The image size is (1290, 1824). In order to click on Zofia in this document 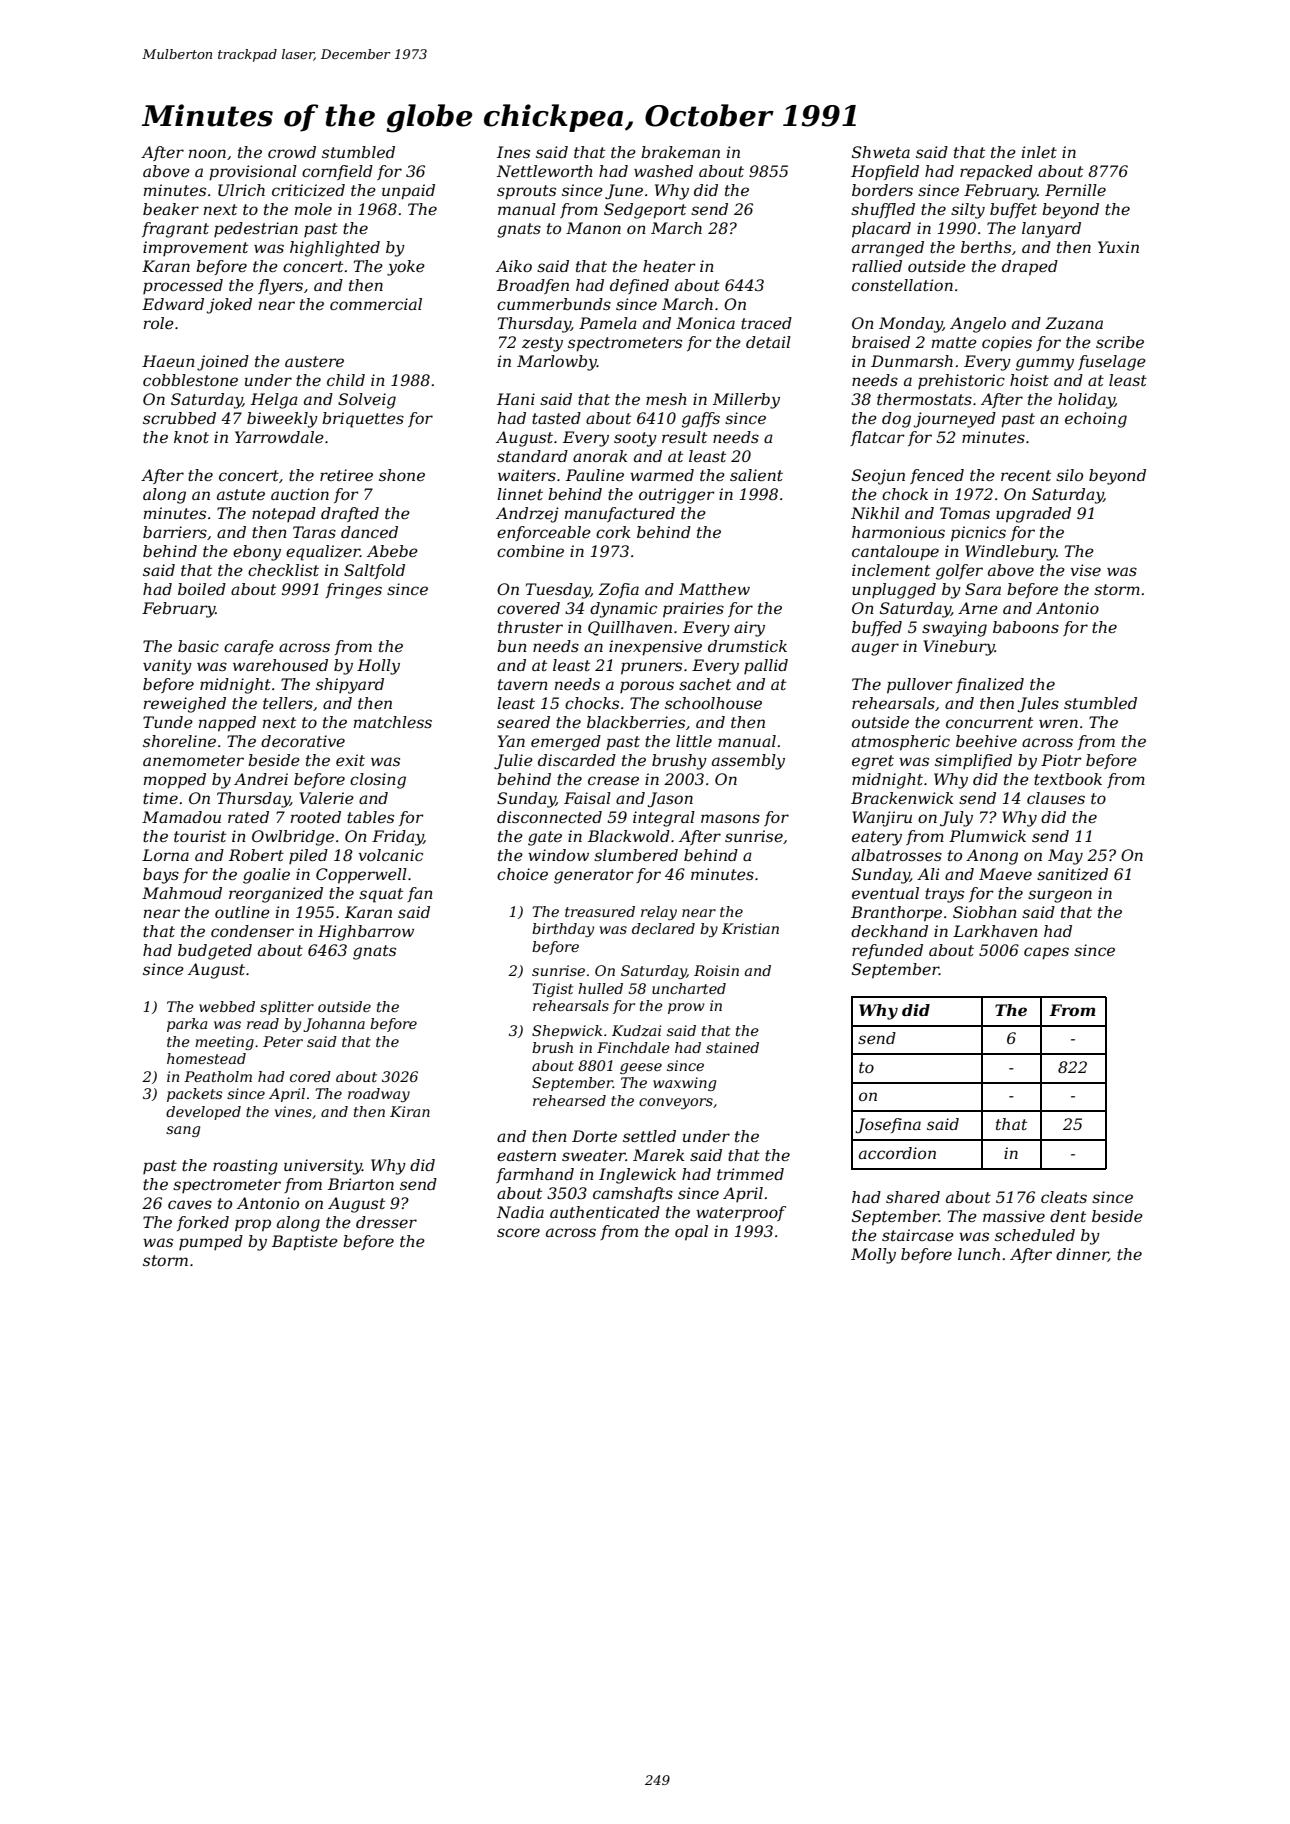, I will do `click(618, 590)`.
